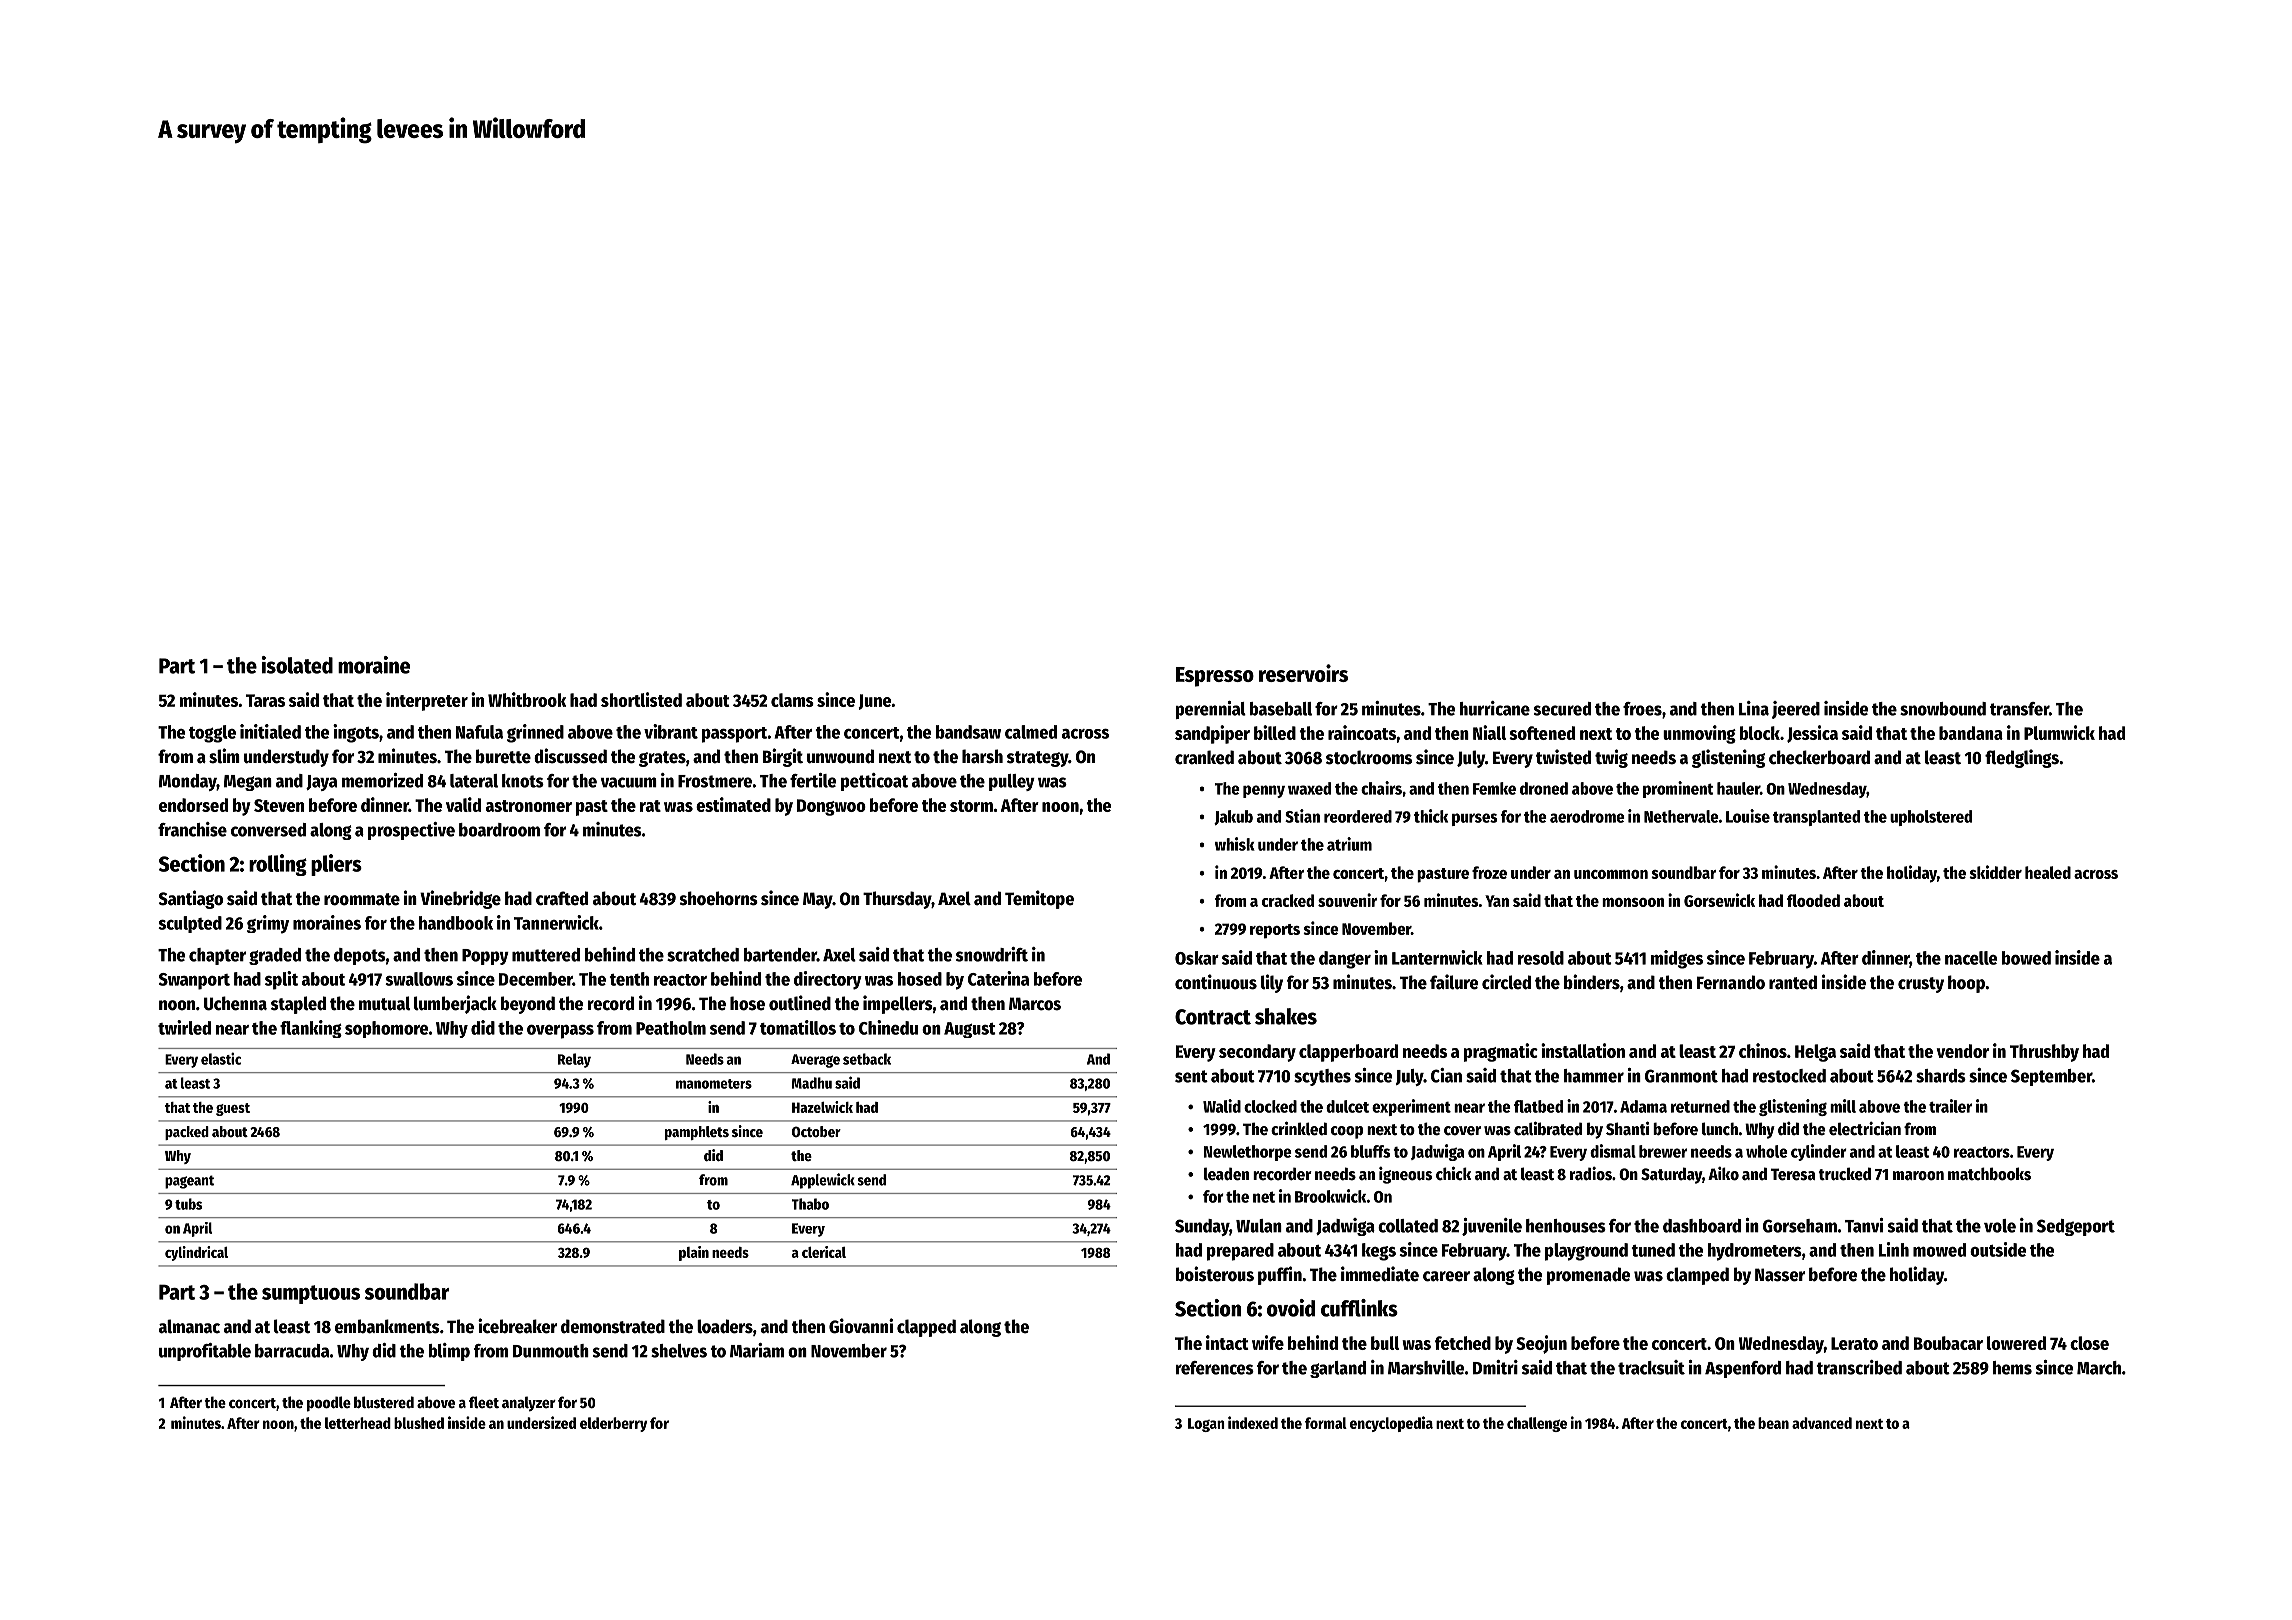 Image resolution: width=2292 pixels, height=1620 pixels. I want to click on matchbooks, so click(1989, 1174).
